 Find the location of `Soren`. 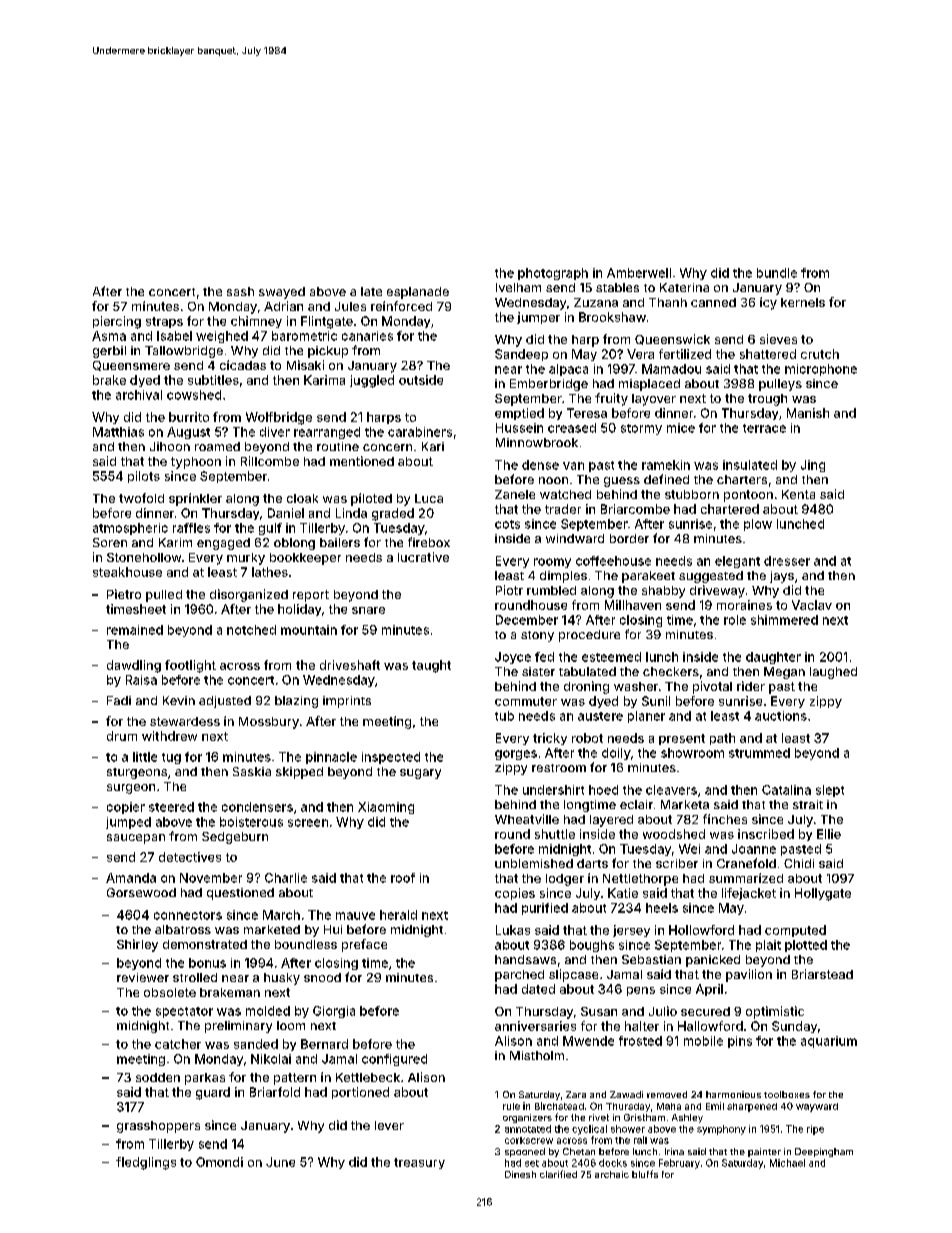

Soren is located at coordinates (110, 542).
